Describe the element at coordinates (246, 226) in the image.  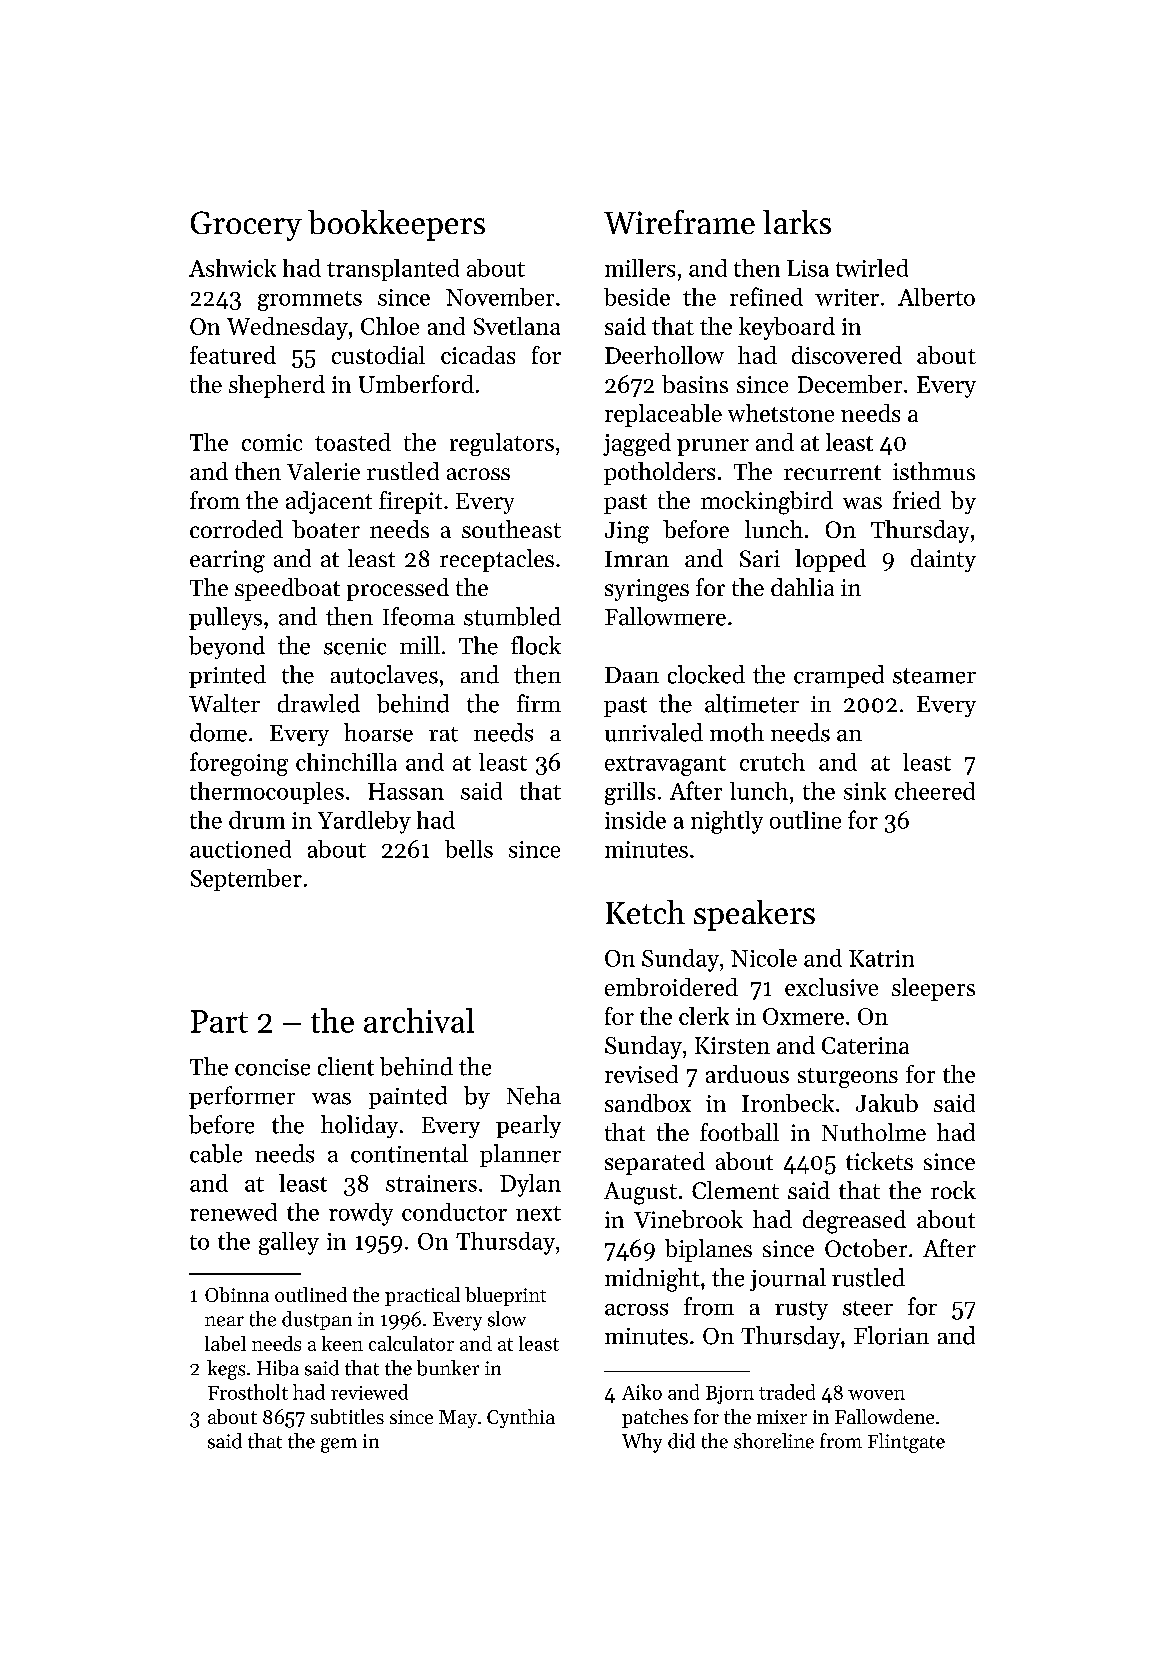
I see `Grocery` at that location.
